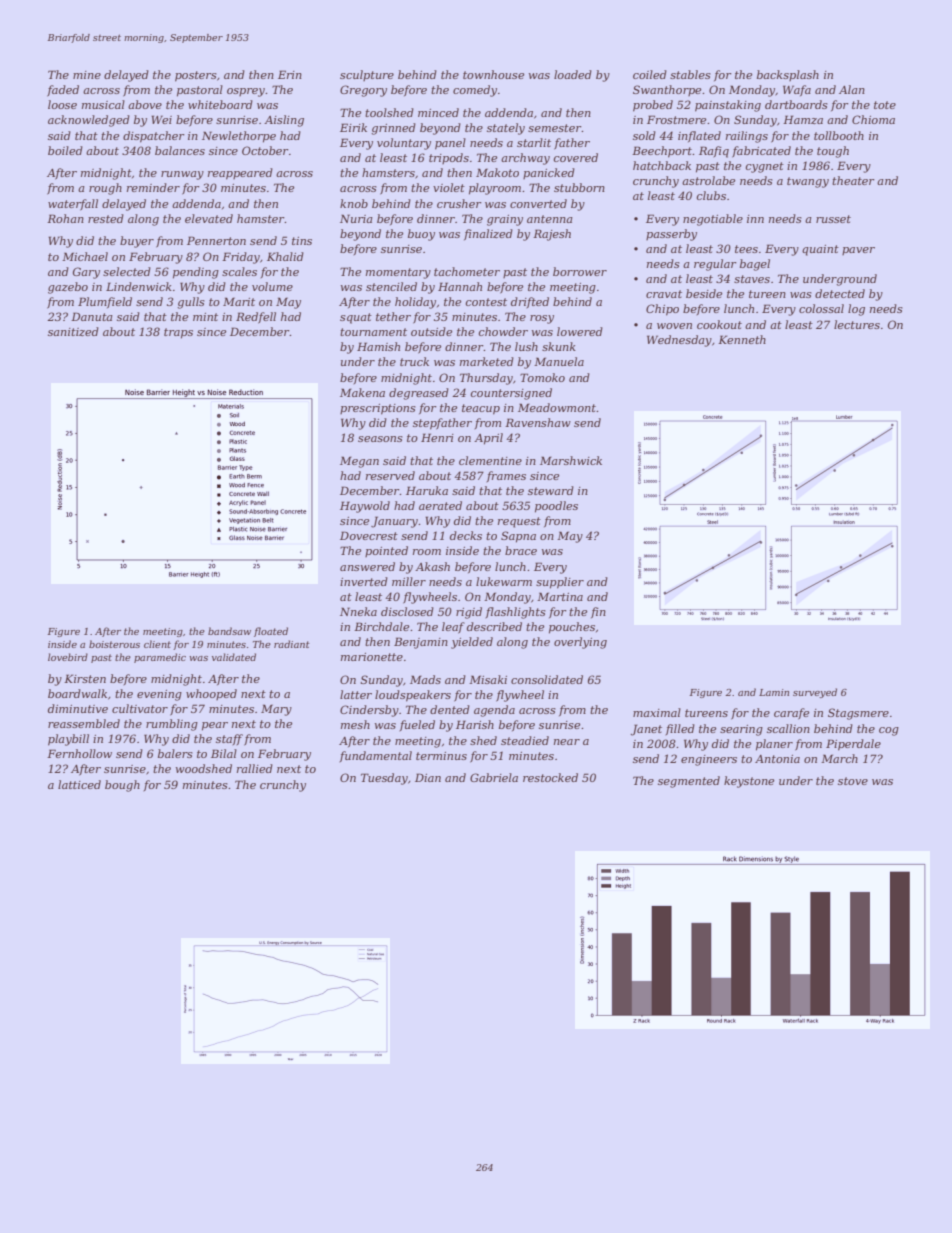 This page has height=1233, width=952. What do you see at coordinates (486, 302) in the page?
I see `contest` at bounding box center [486, 302].
